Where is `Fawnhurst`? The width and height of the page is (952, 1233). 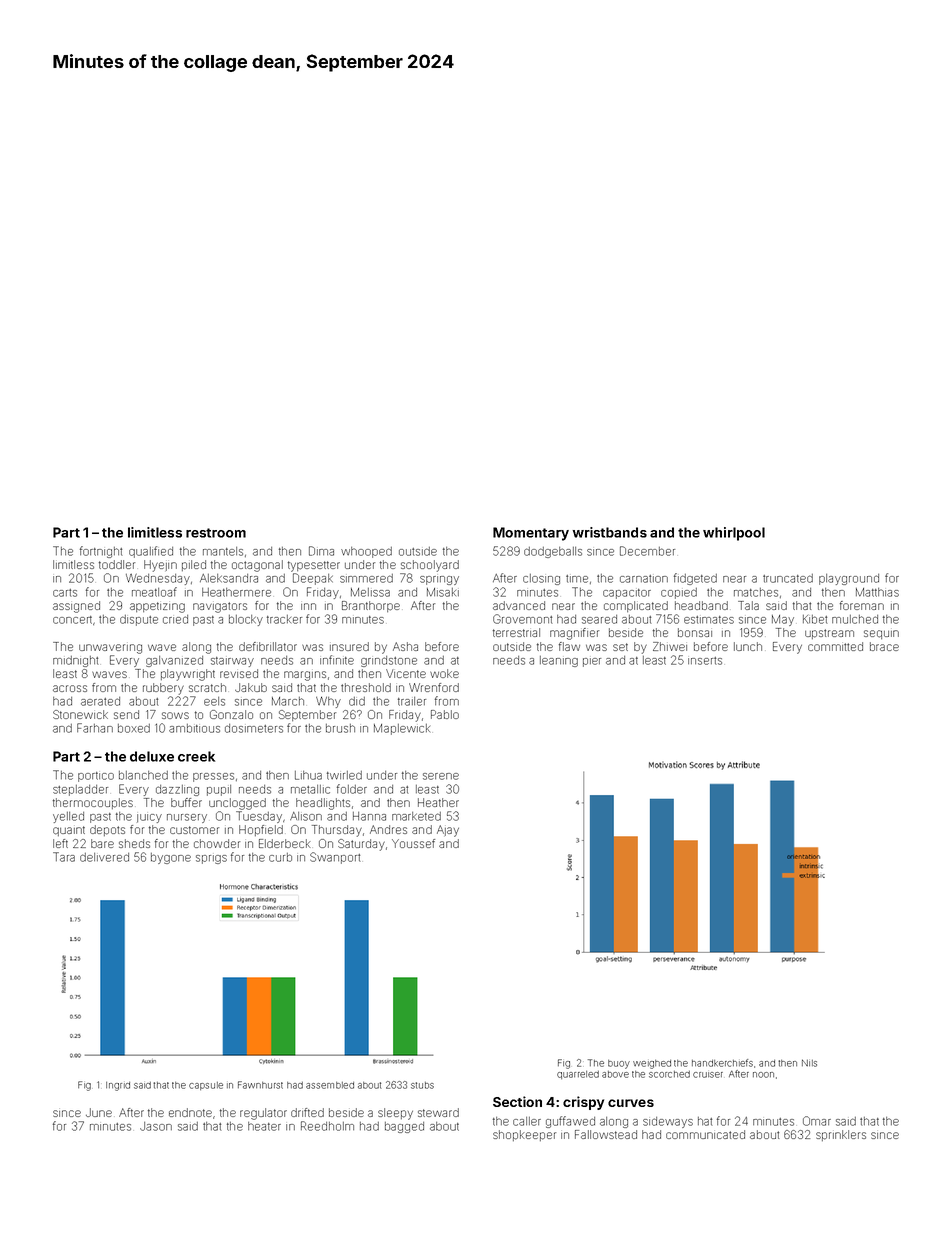 Fawnhurst is located at coordinates (260, 1085).
